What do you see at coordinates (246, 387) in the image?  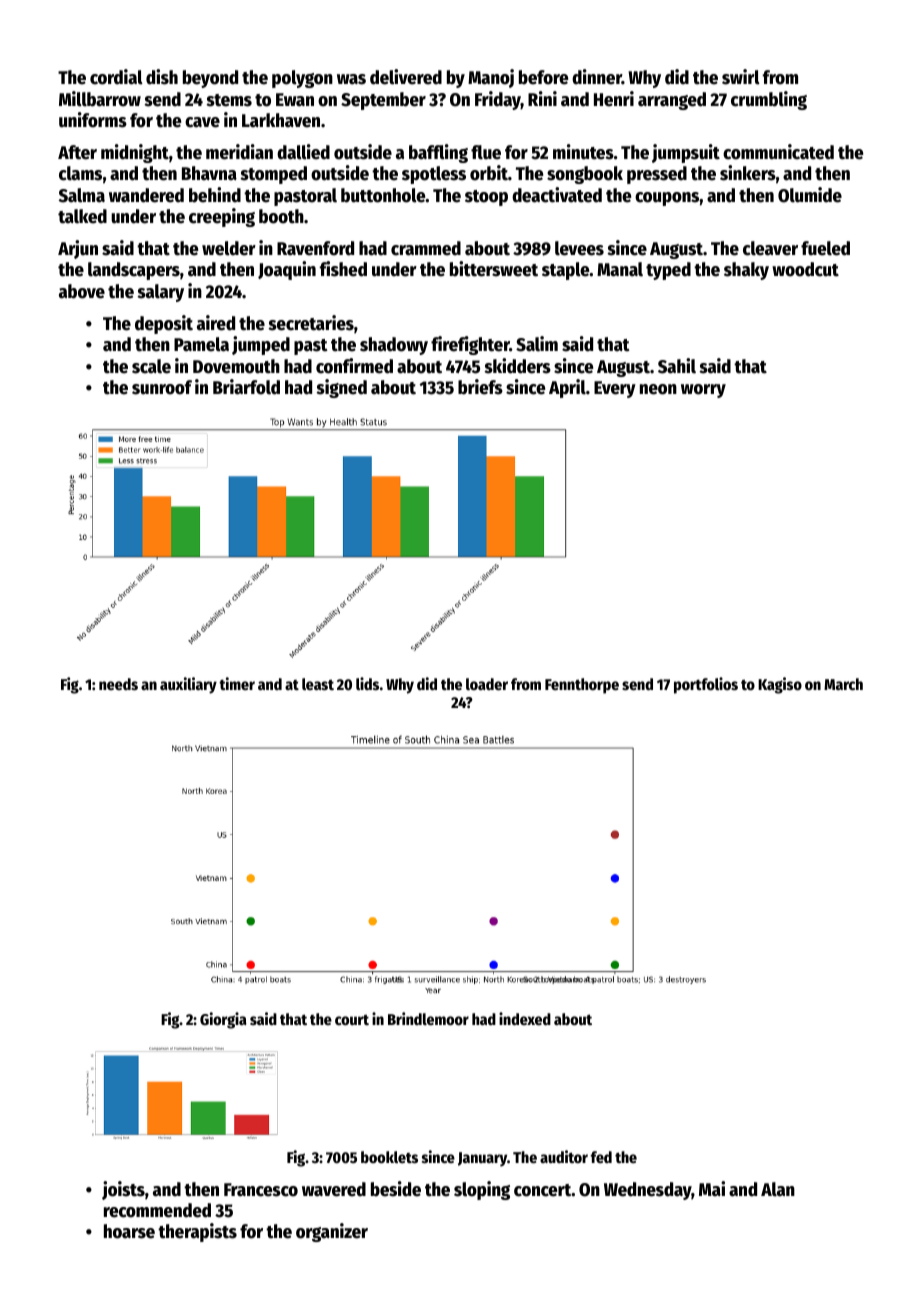 I see `Briarfold` at bounding box center [246, 387].
